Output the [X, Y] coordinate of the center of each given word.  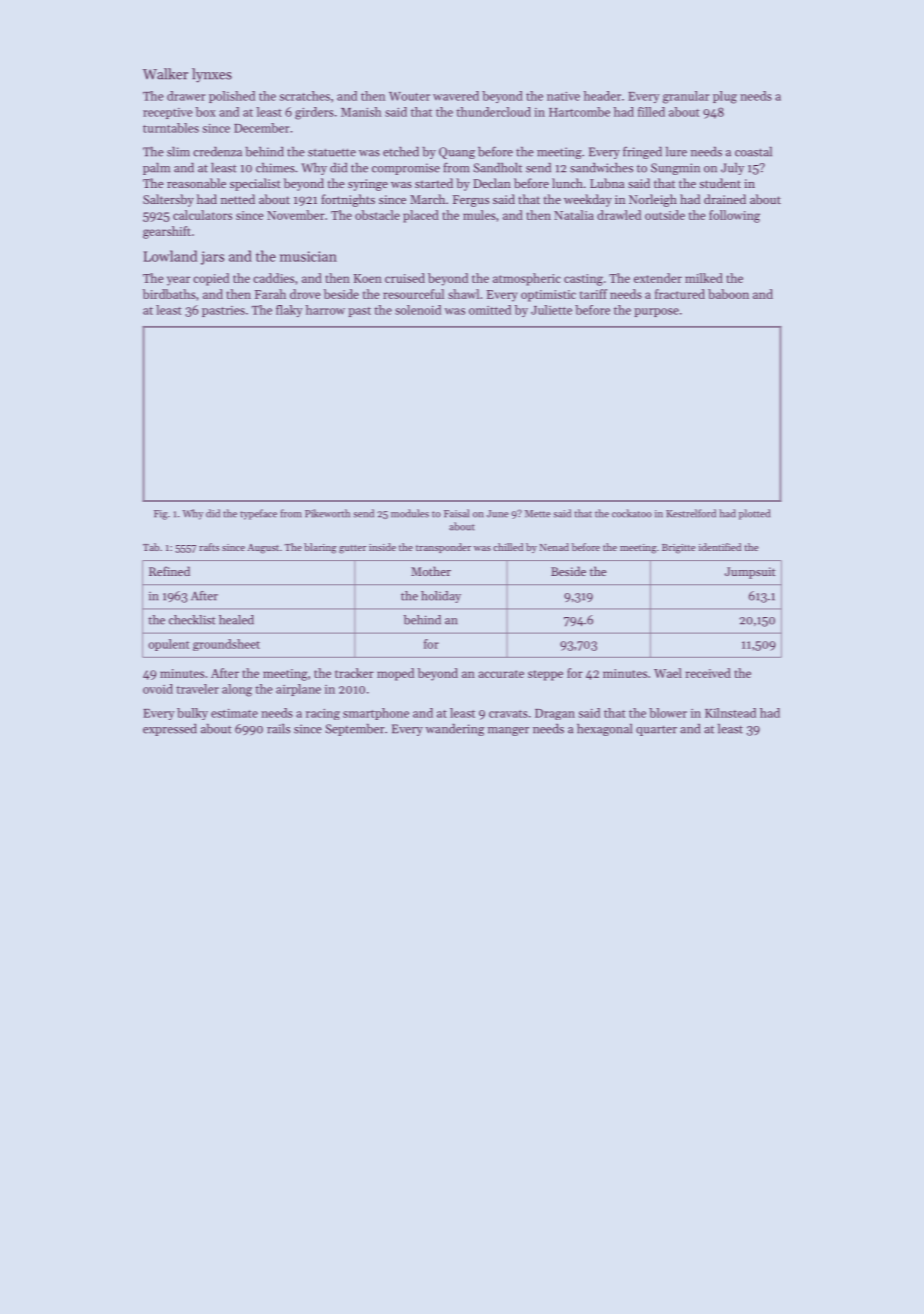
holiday [441, 597]
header [602, 96]
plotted [754, 514]
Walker [165, 74]
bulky [192, 714]
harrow [325, 310]
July [732, 169]
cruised [405, 278]
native [563, 96]
